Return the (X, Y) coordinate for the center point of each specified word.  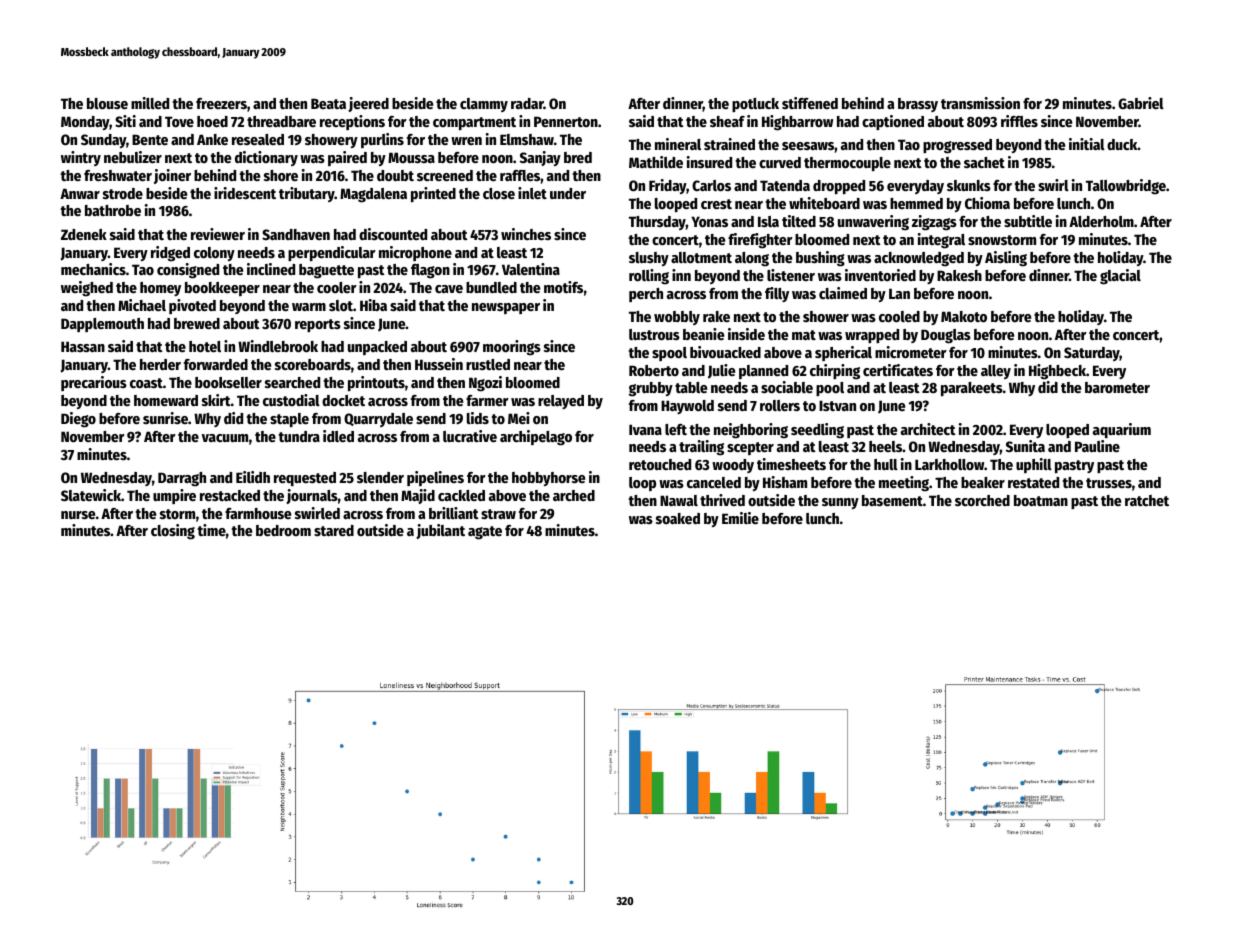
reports (318, 325)
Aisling (1006, 259)
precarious (94, 383)
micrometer (911, 352)
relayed (561, 402)
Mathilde (656, 162)
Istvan (837, 405)
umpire (174, 496)
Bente (150, 139)
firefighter (760, 241)
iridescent (245, 193)
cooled (899, 316)
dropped (839, 187)
